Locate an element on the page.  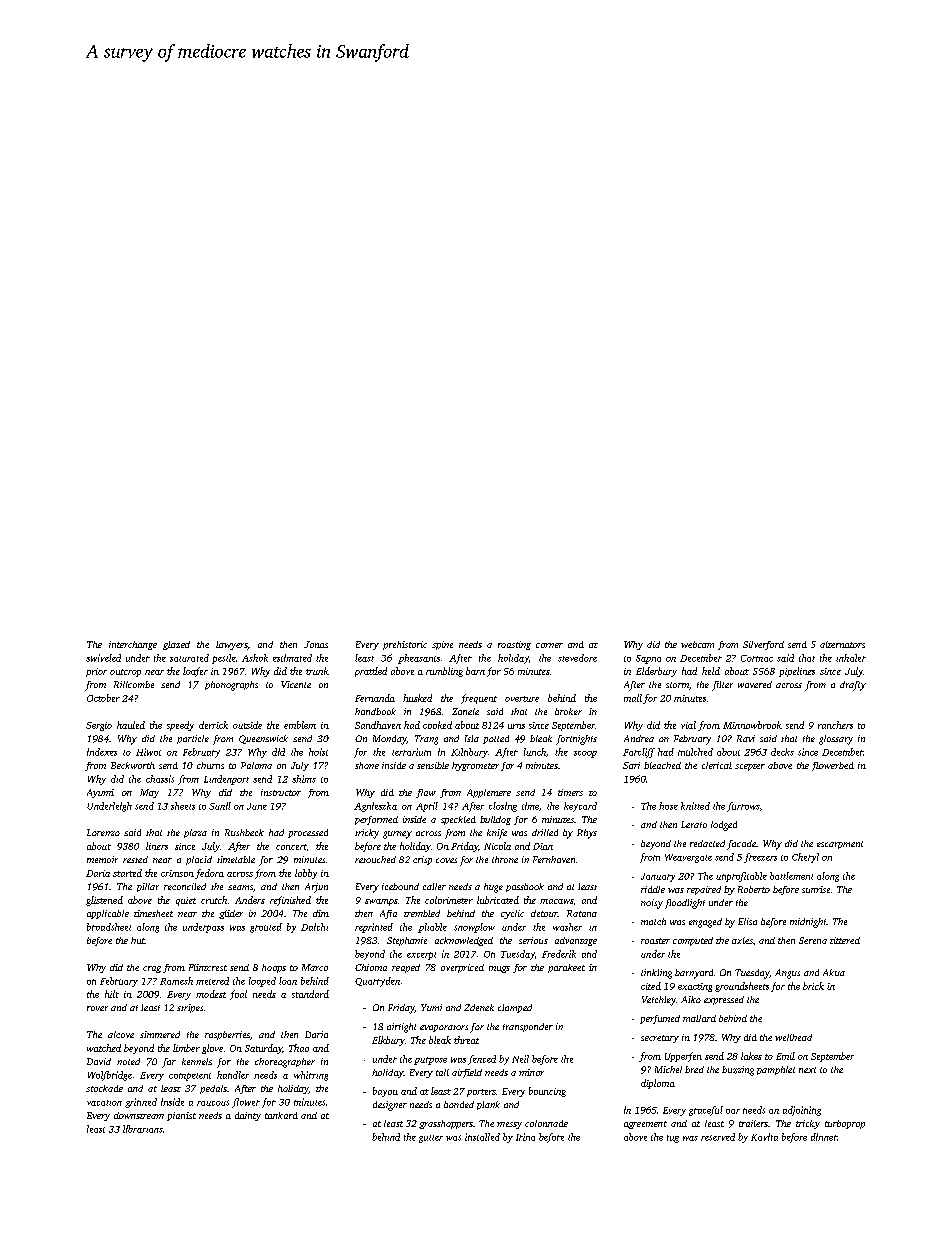
stevedore is located at coordinates (577, 658).
